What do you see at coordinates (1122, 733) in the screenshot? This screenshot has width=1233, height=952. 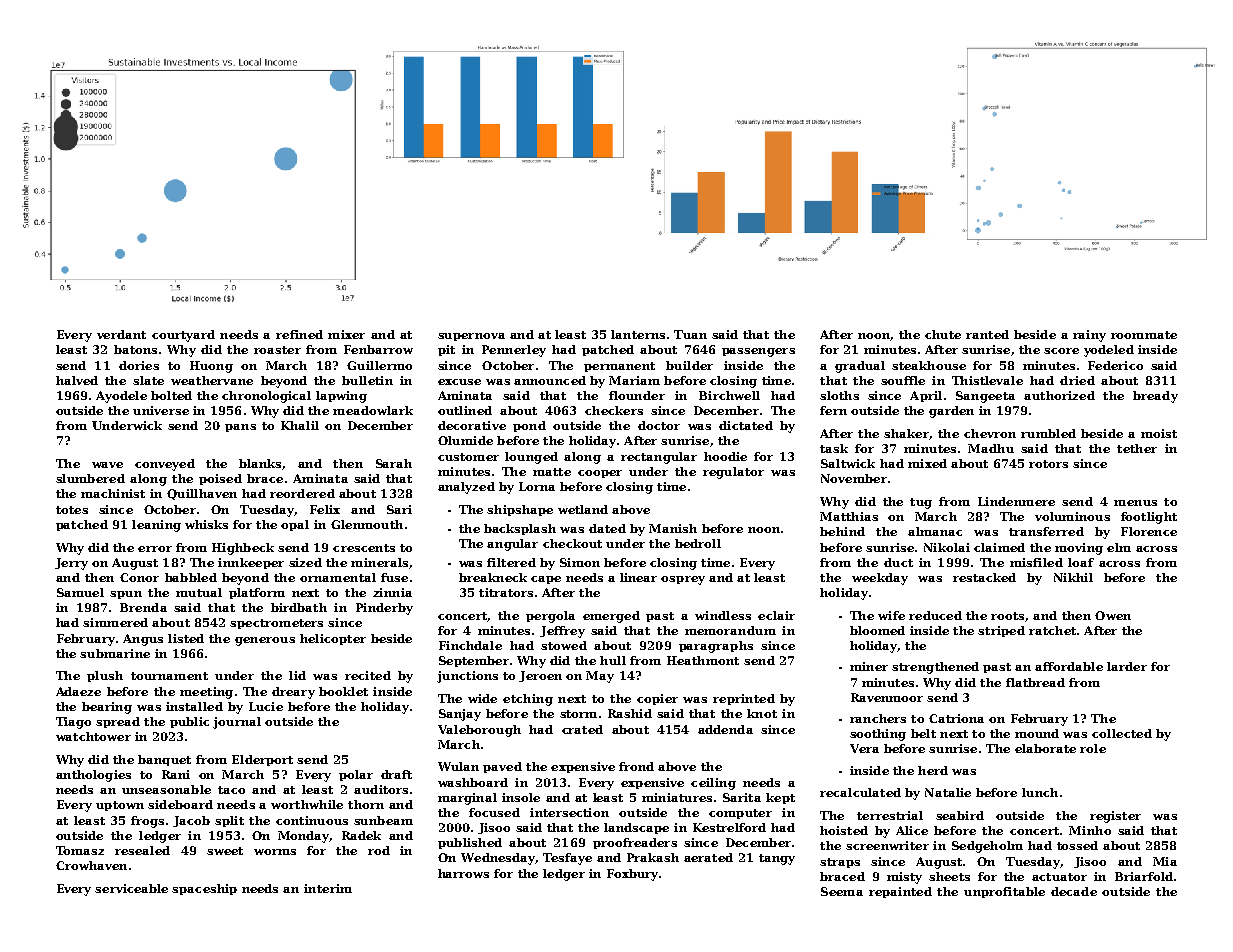 I see `collected` at bounding box center [1122, 733].
